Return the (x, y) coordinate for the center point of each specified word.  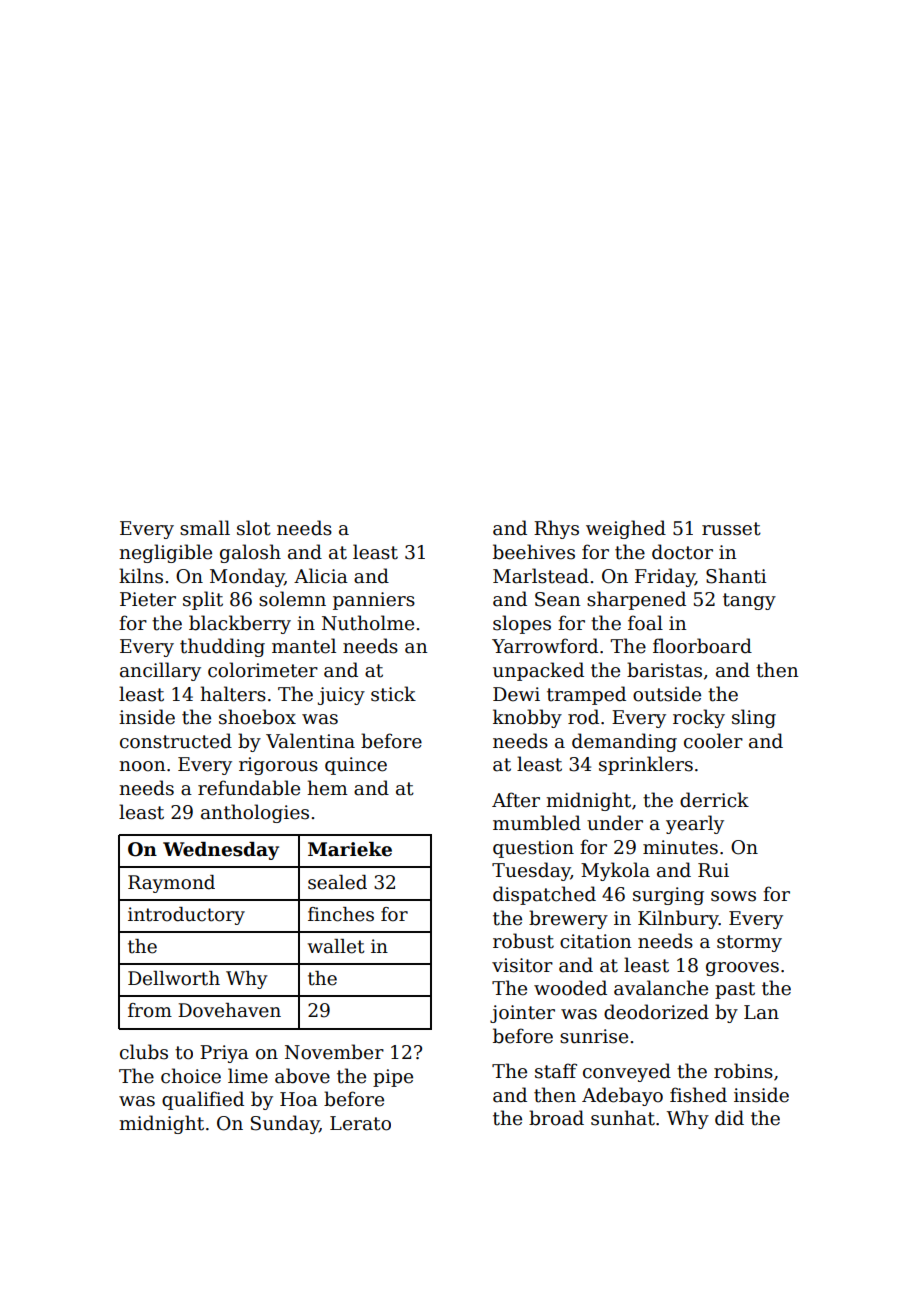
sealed (337, 882)
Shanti (736, 576)
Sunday (285, 1124)
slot (254, 528)
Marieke (350, 849)
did (729, 1118)
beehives (534, 552)
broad (556, 1118)
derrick (714, 800)
